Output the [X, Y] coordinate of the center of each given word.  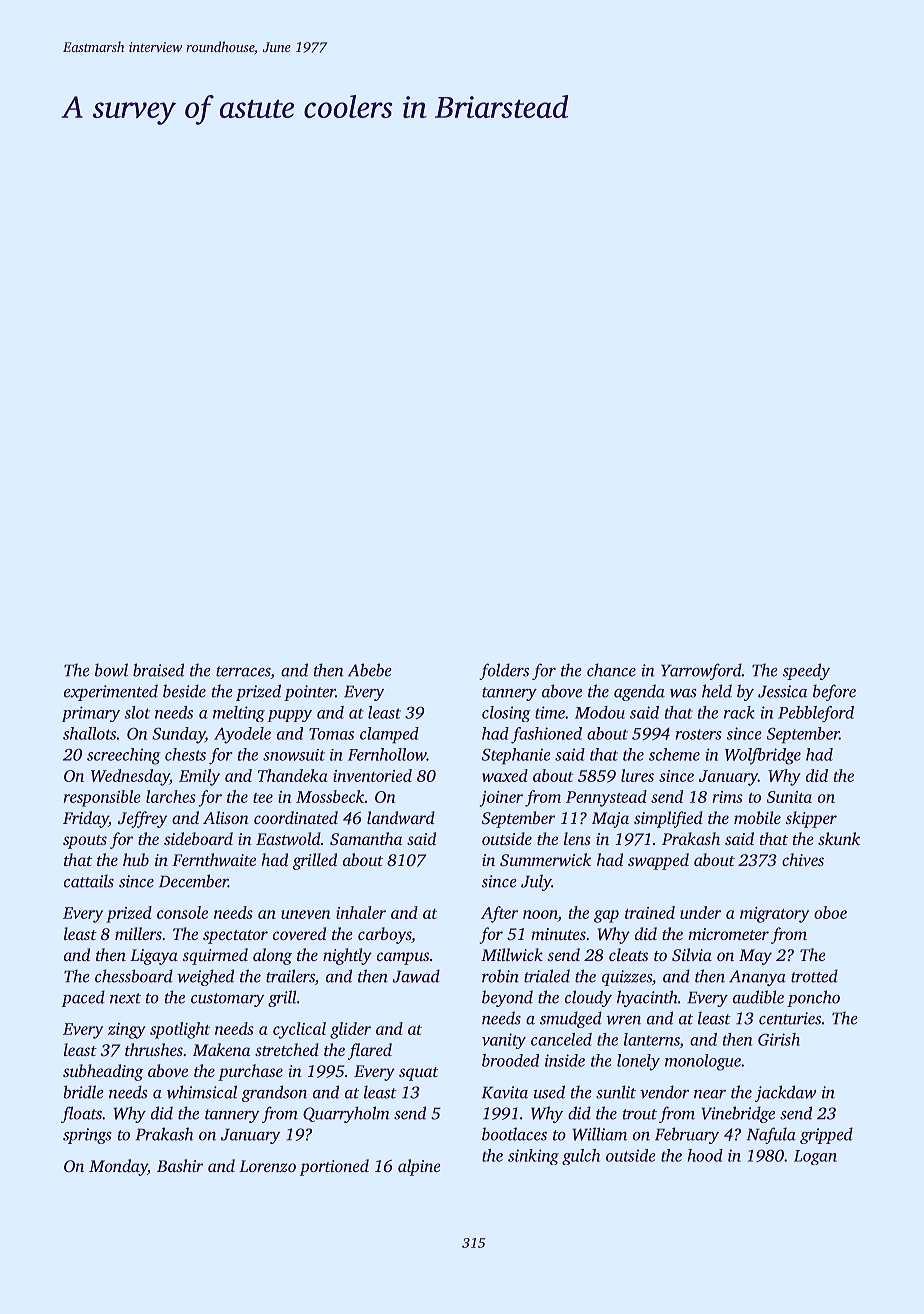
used [549, 1092]
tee [263, 798]
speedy [806, 671]
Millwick [512, 954]
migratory [774, 915]
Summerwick [545, 860]
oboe [830, 912]
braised [158, 670]
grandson [274, 1093]
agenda [639, 692]
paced [83, 998]
